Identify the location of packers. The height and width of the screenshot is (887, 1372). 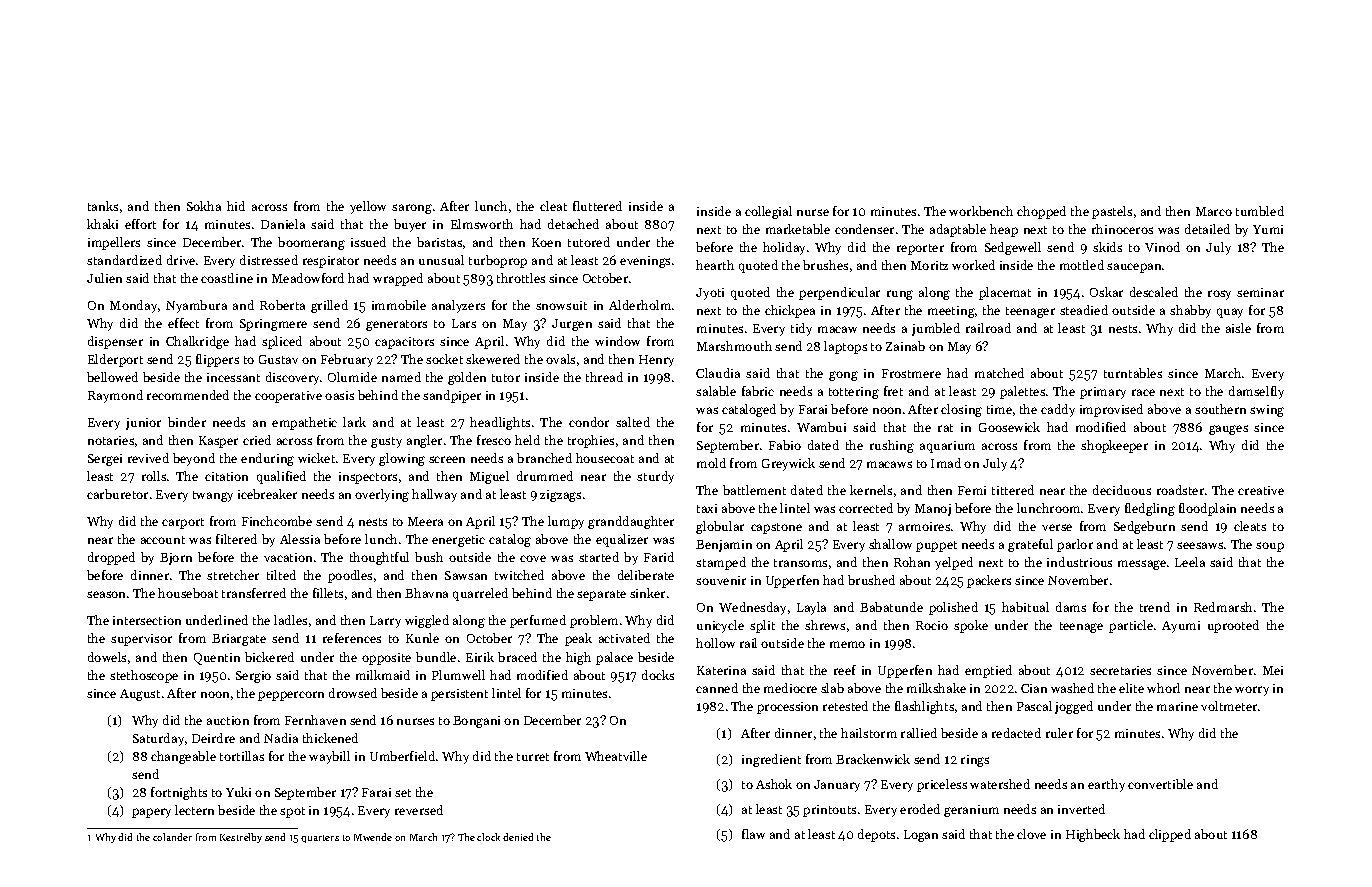
(989, 581).
